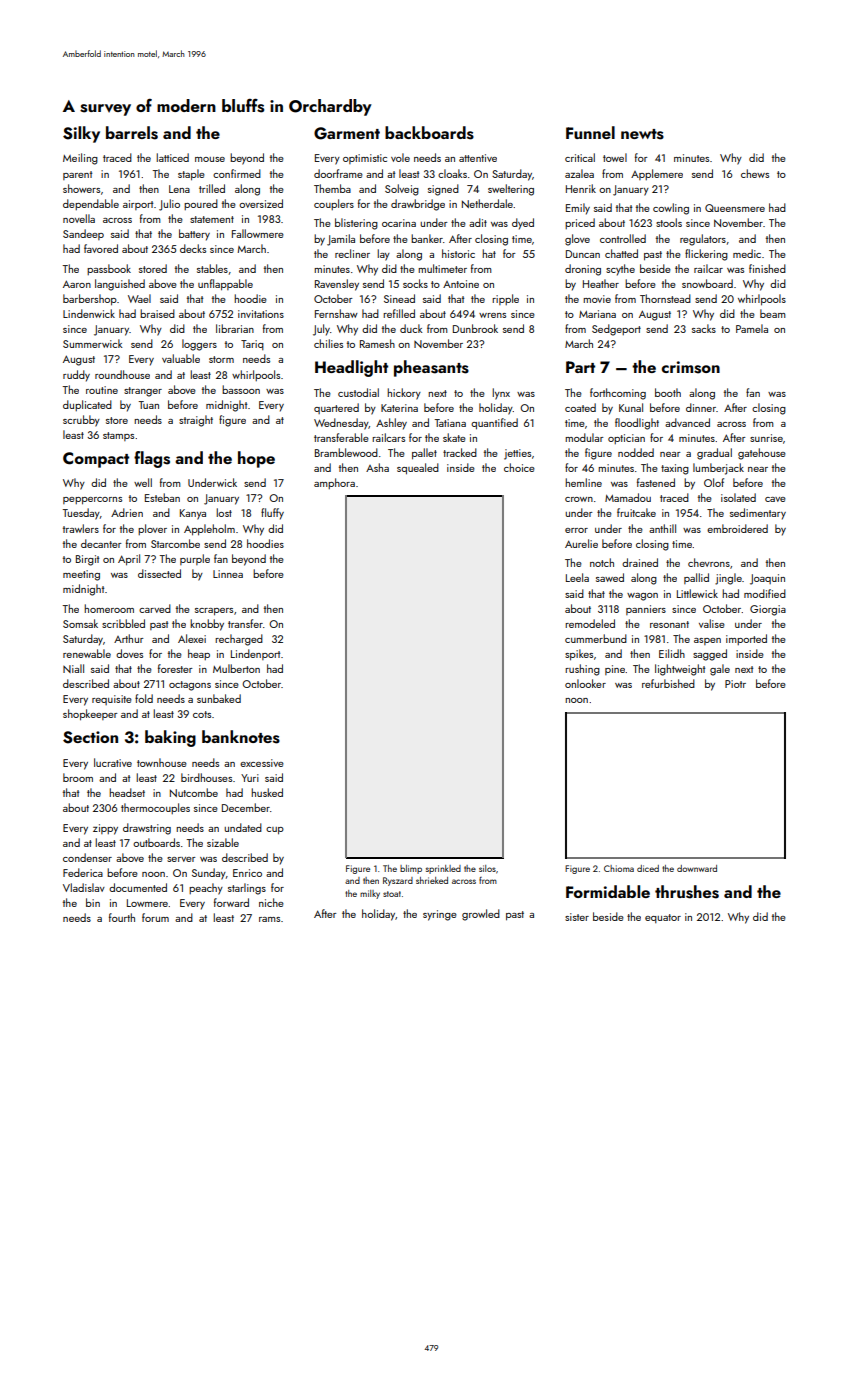 The width and height of the screenshot is (849, 1400). I want to click on backboards, so click(429, 133).
